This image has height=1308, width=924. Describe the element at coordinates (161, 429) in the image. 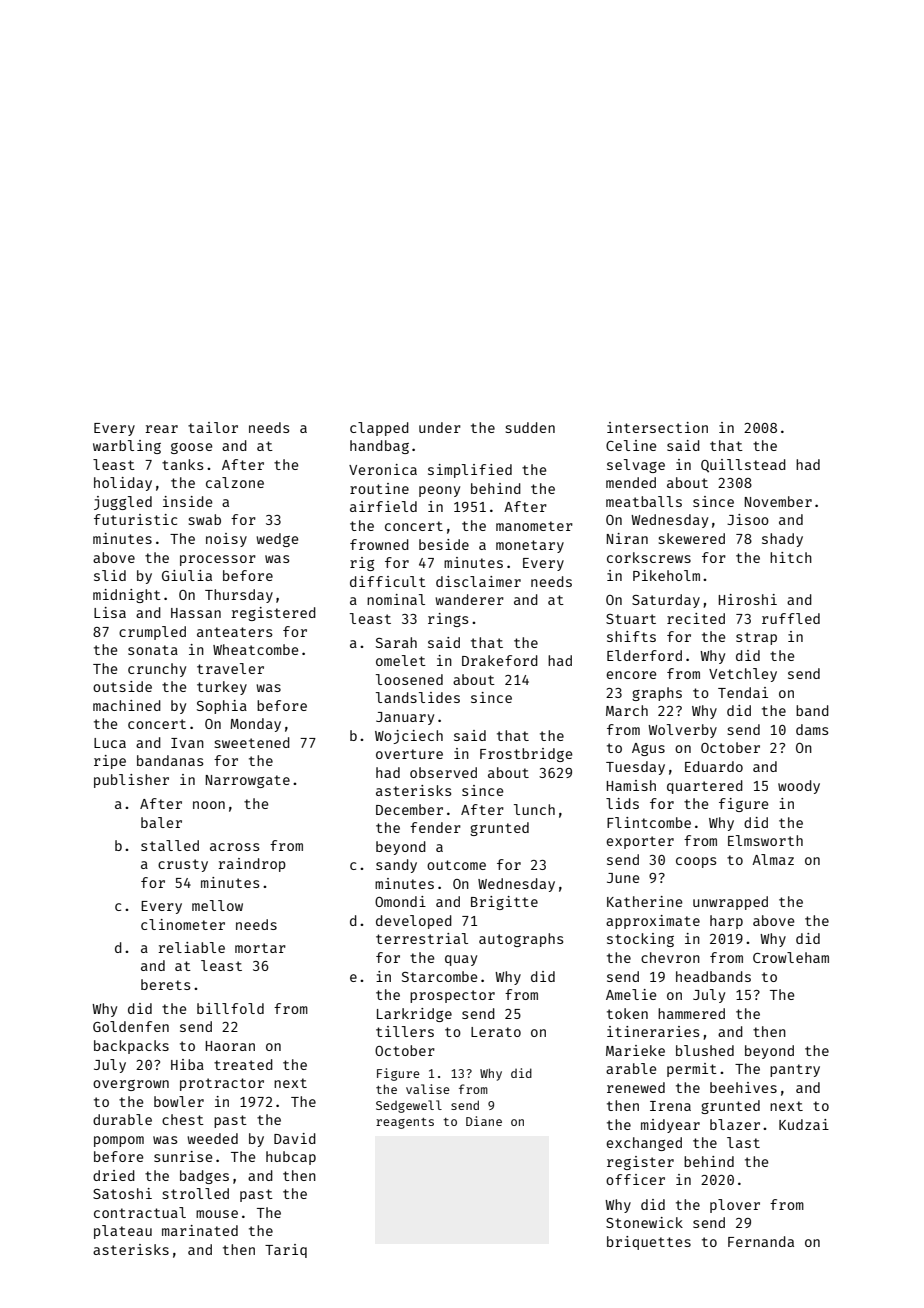

I see `rear` at that location.
